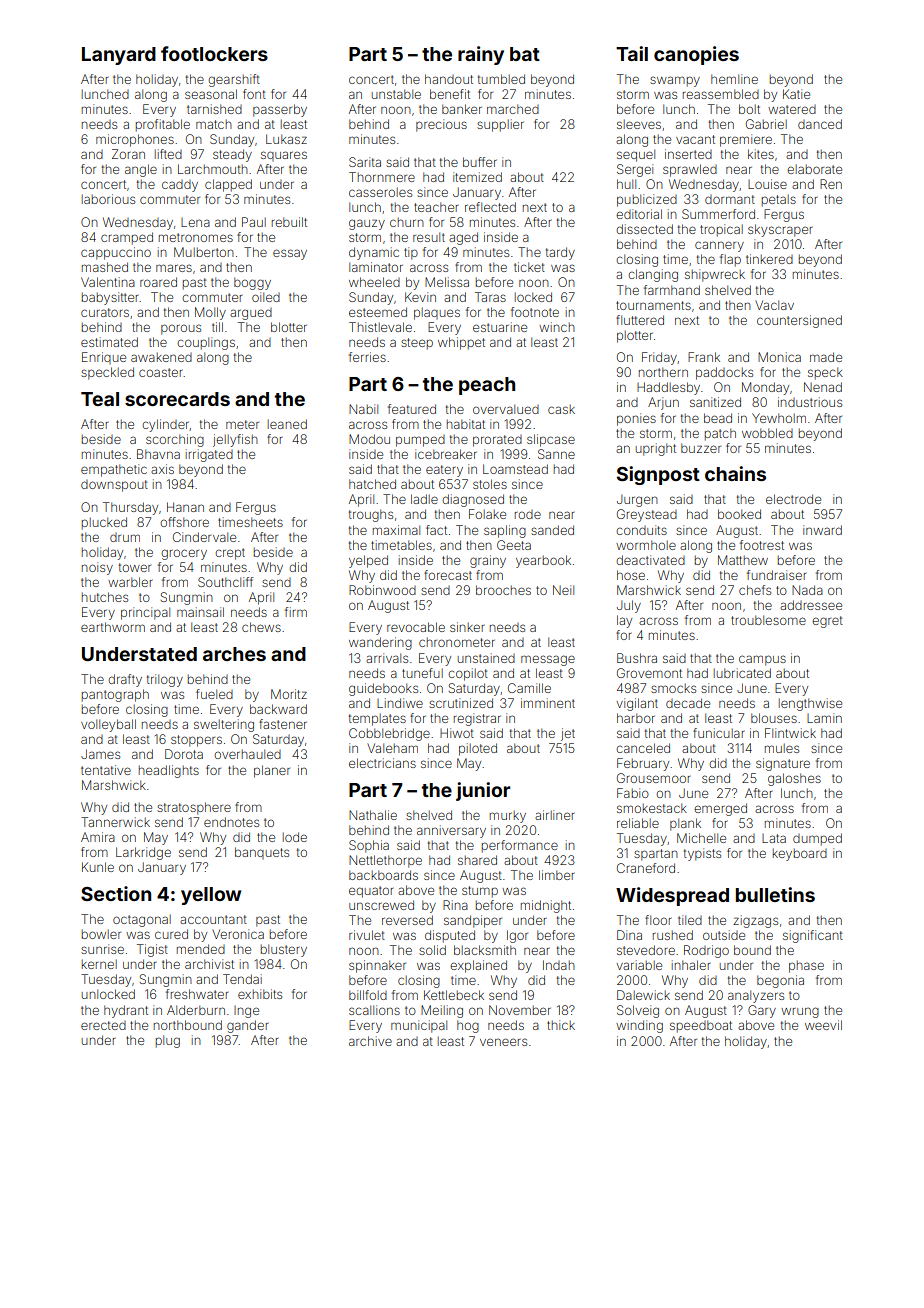 This page has width=924, height=1308. What do you see at coordinates (214, 53) in the page?
I see `footlockers` at bounding box center [214, 53].
